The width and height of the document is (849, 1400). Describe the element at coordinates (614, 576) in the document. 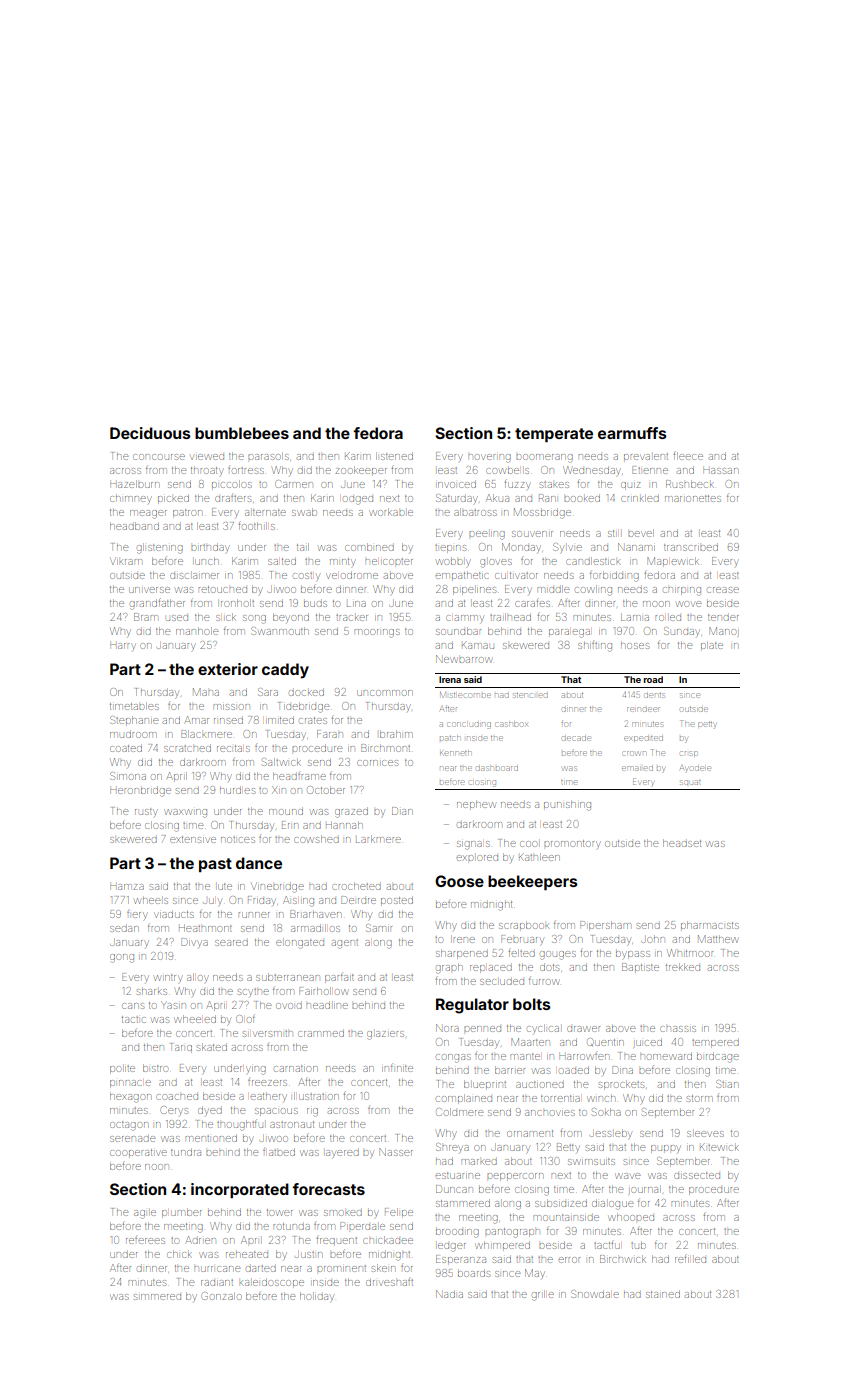

I see `forbidding` at that location.
